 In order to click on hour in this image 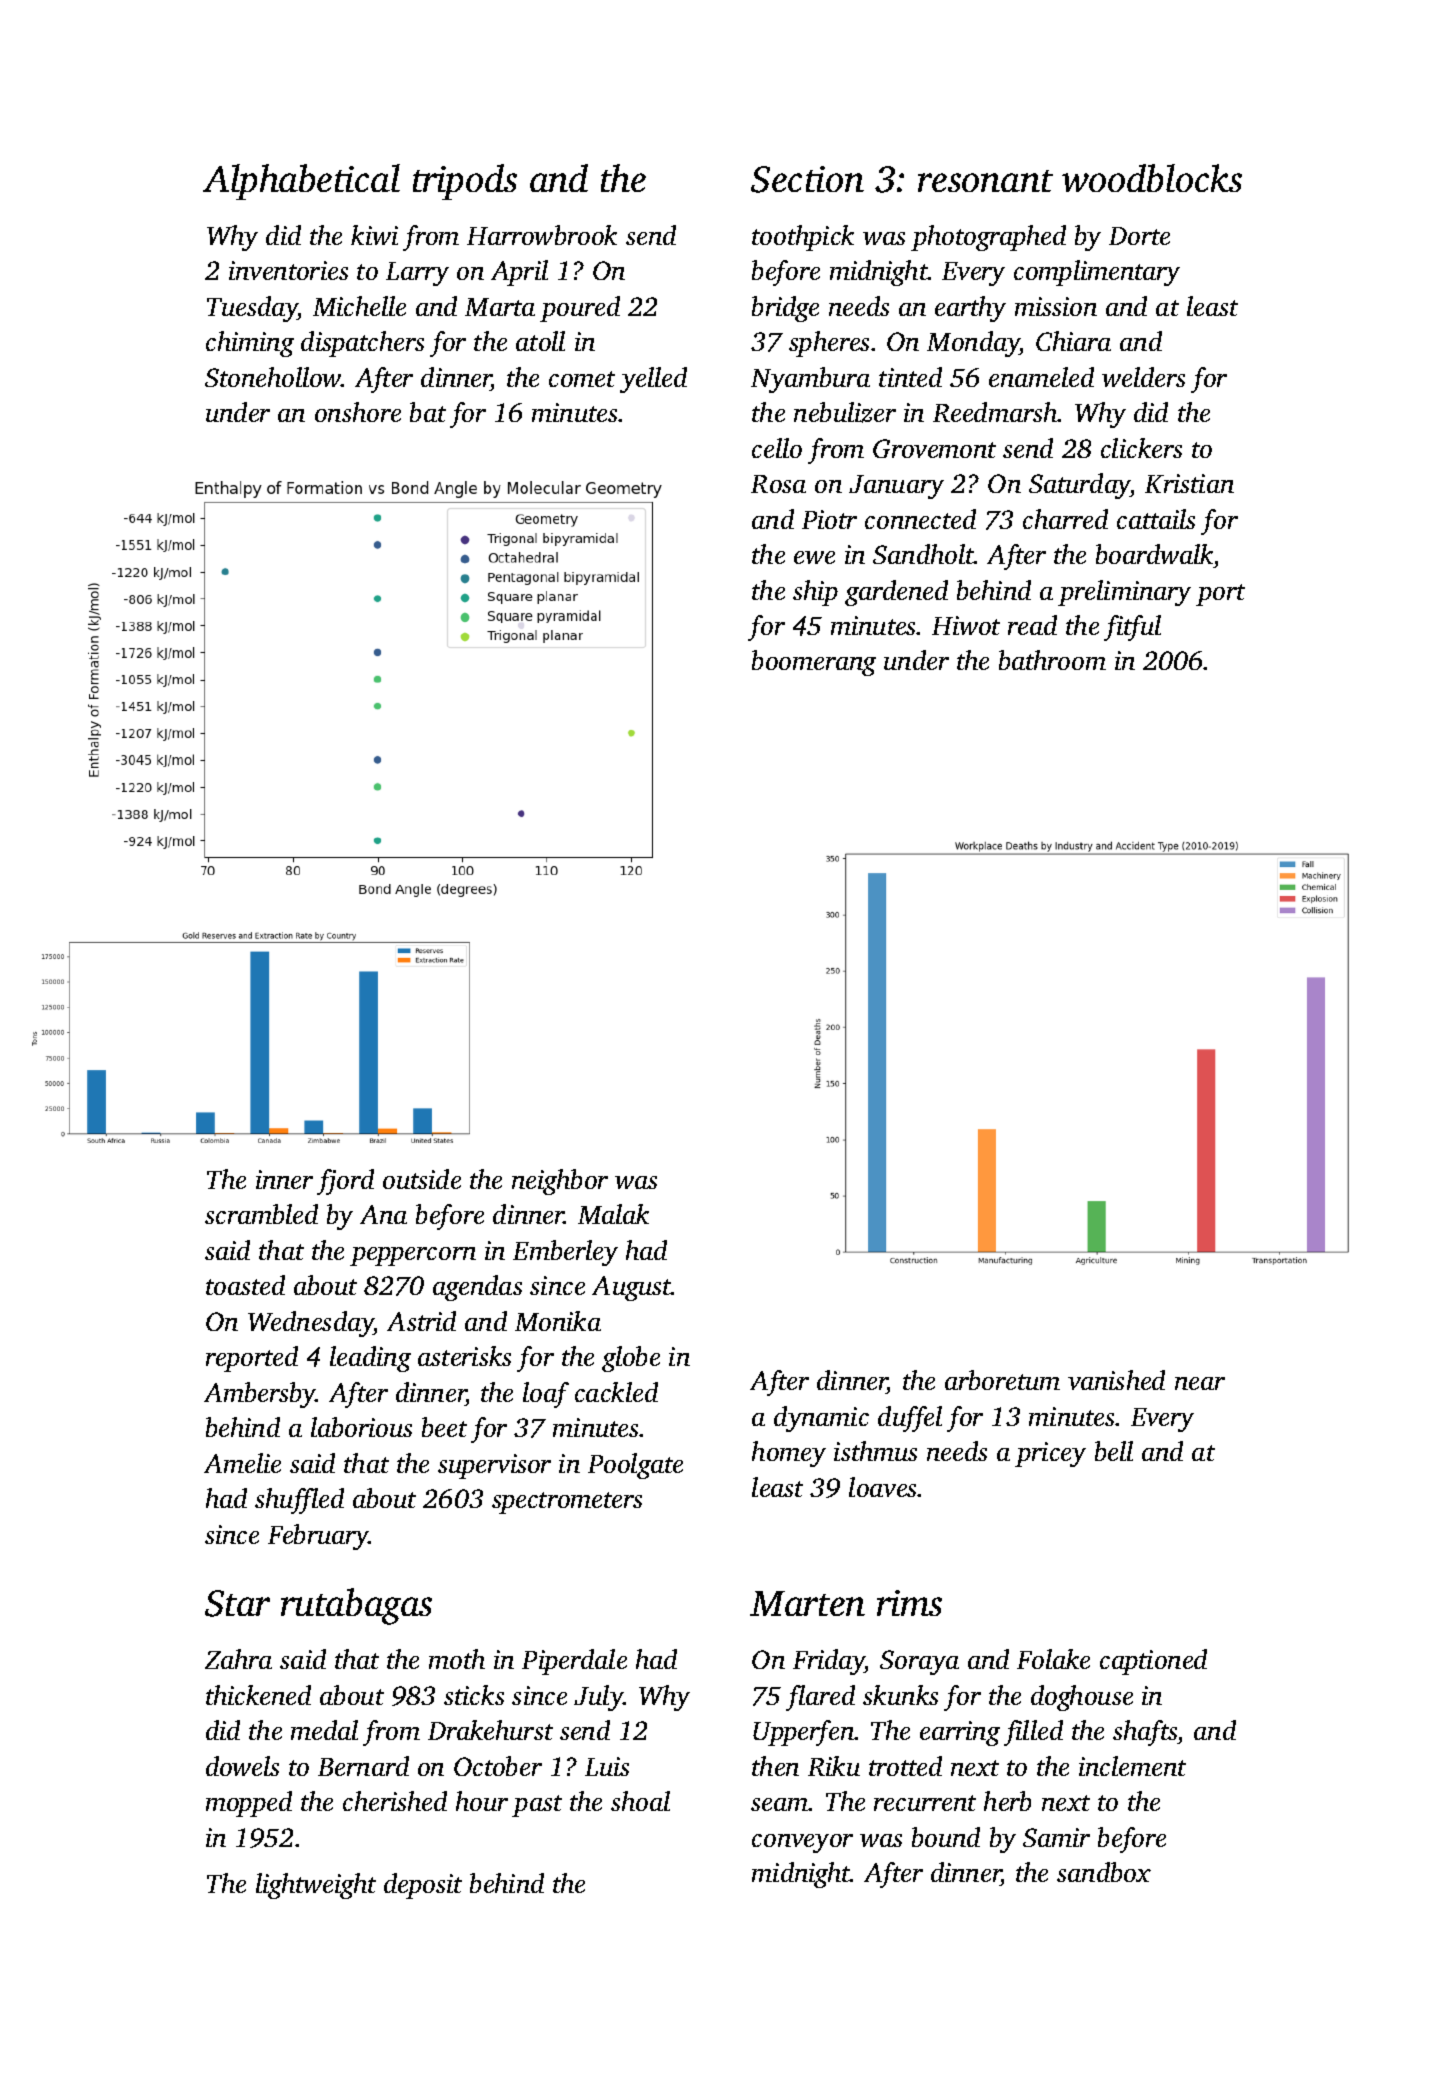, I will do `click(482, 1801)`.
